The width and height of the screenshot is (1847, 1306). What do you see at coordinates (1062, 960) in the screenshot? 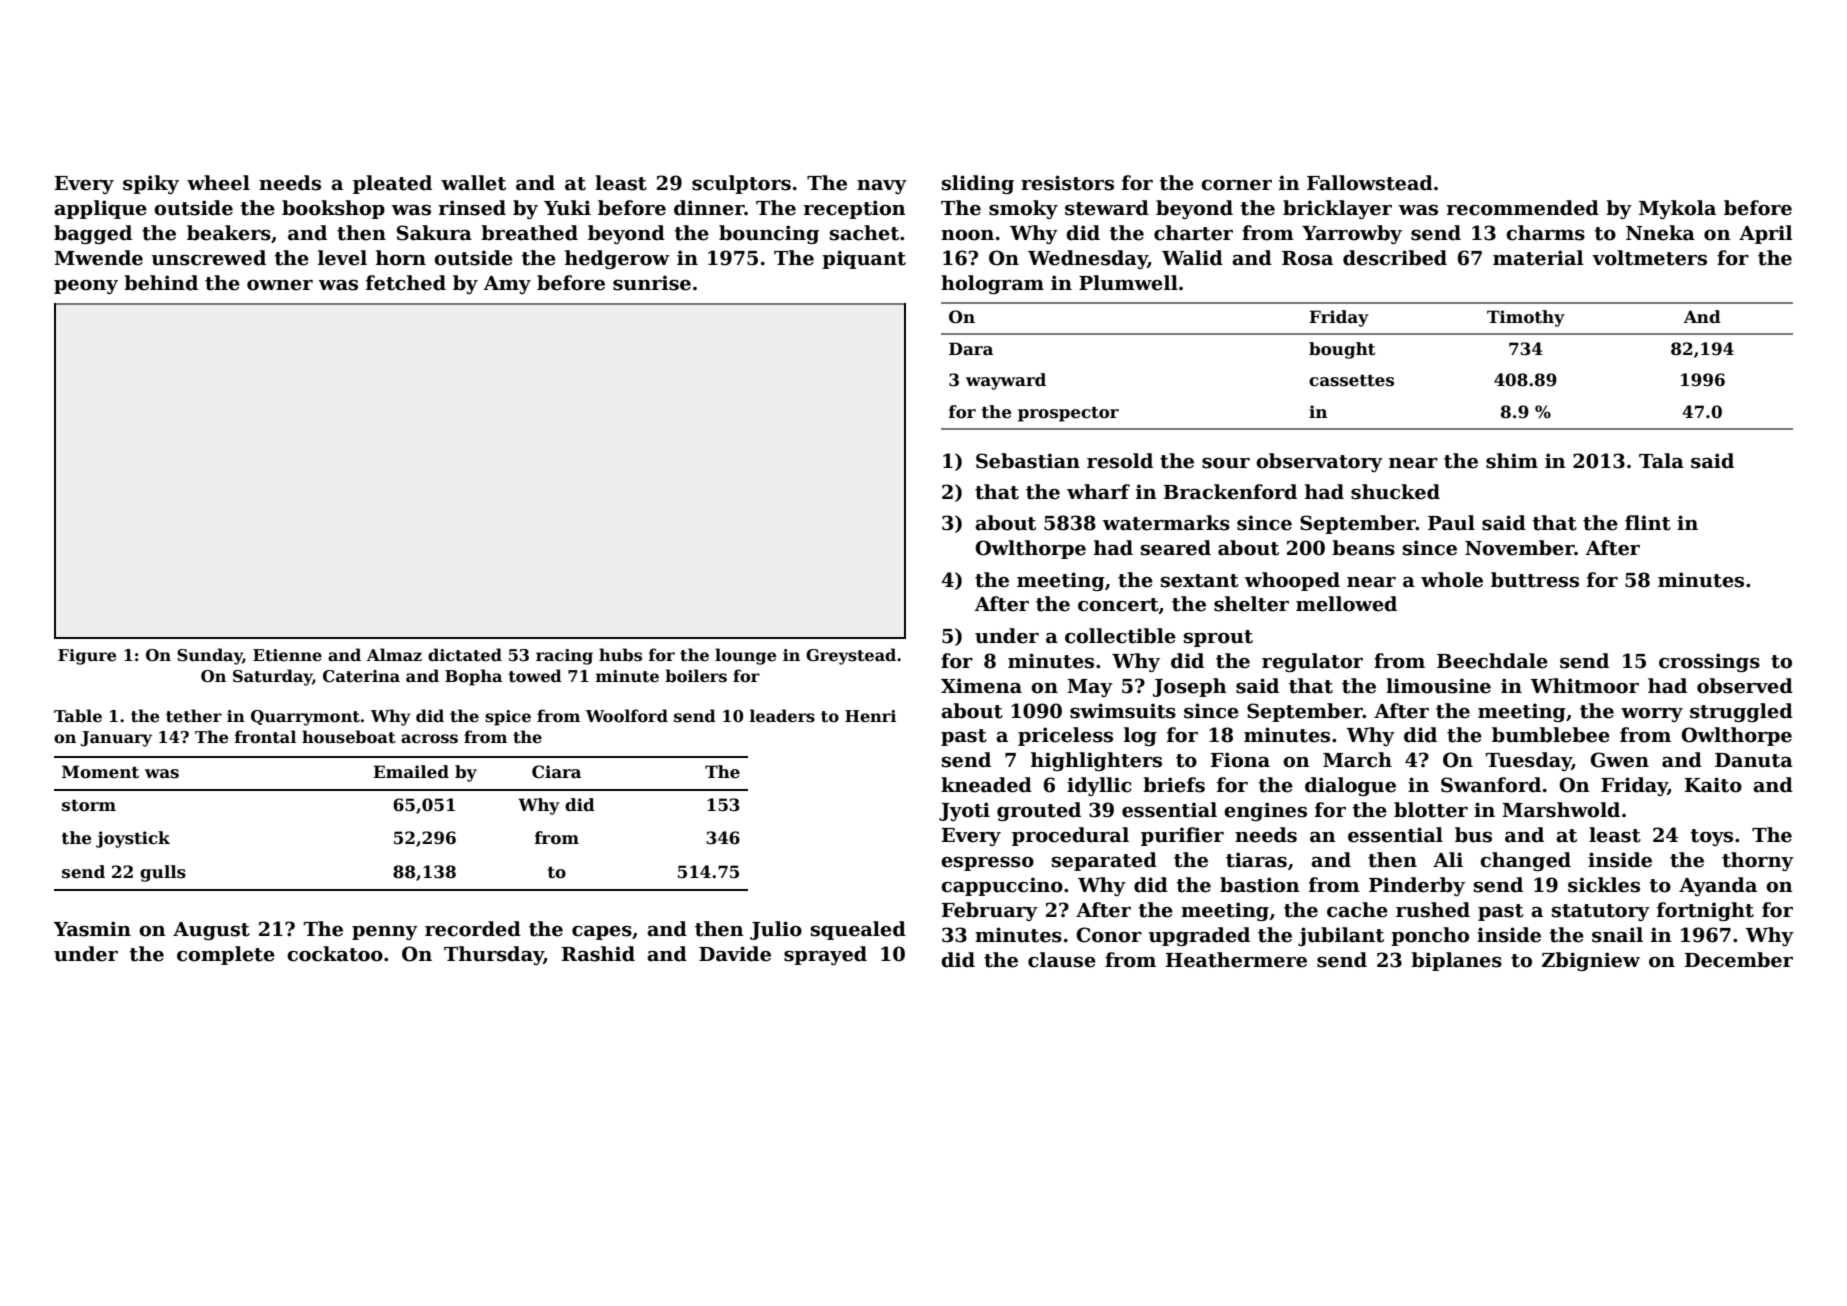
I see `clause` at bounding box center [1062, 960].
